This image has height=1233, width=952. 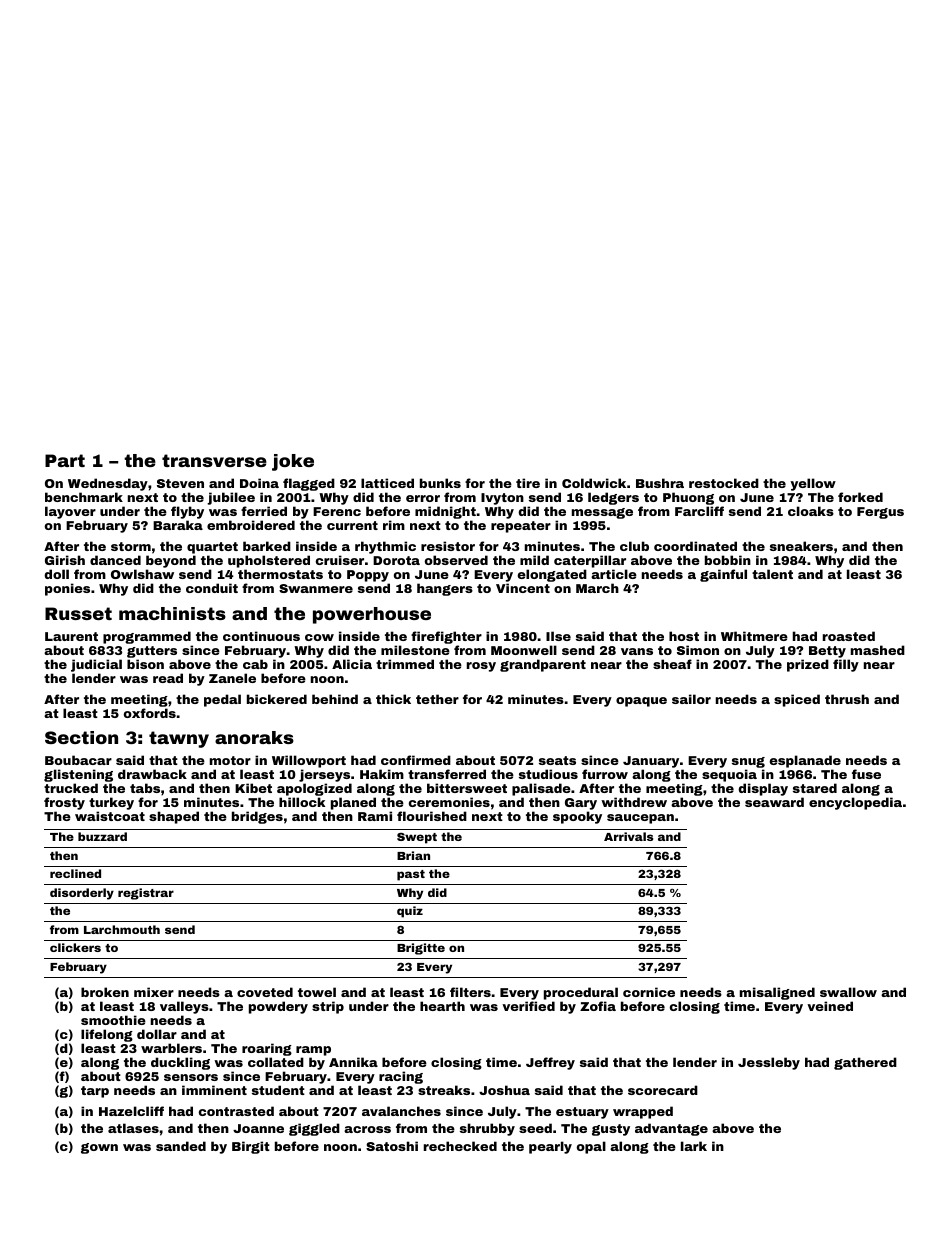 I want to click on tarp, so click(x=95, y=1092).
